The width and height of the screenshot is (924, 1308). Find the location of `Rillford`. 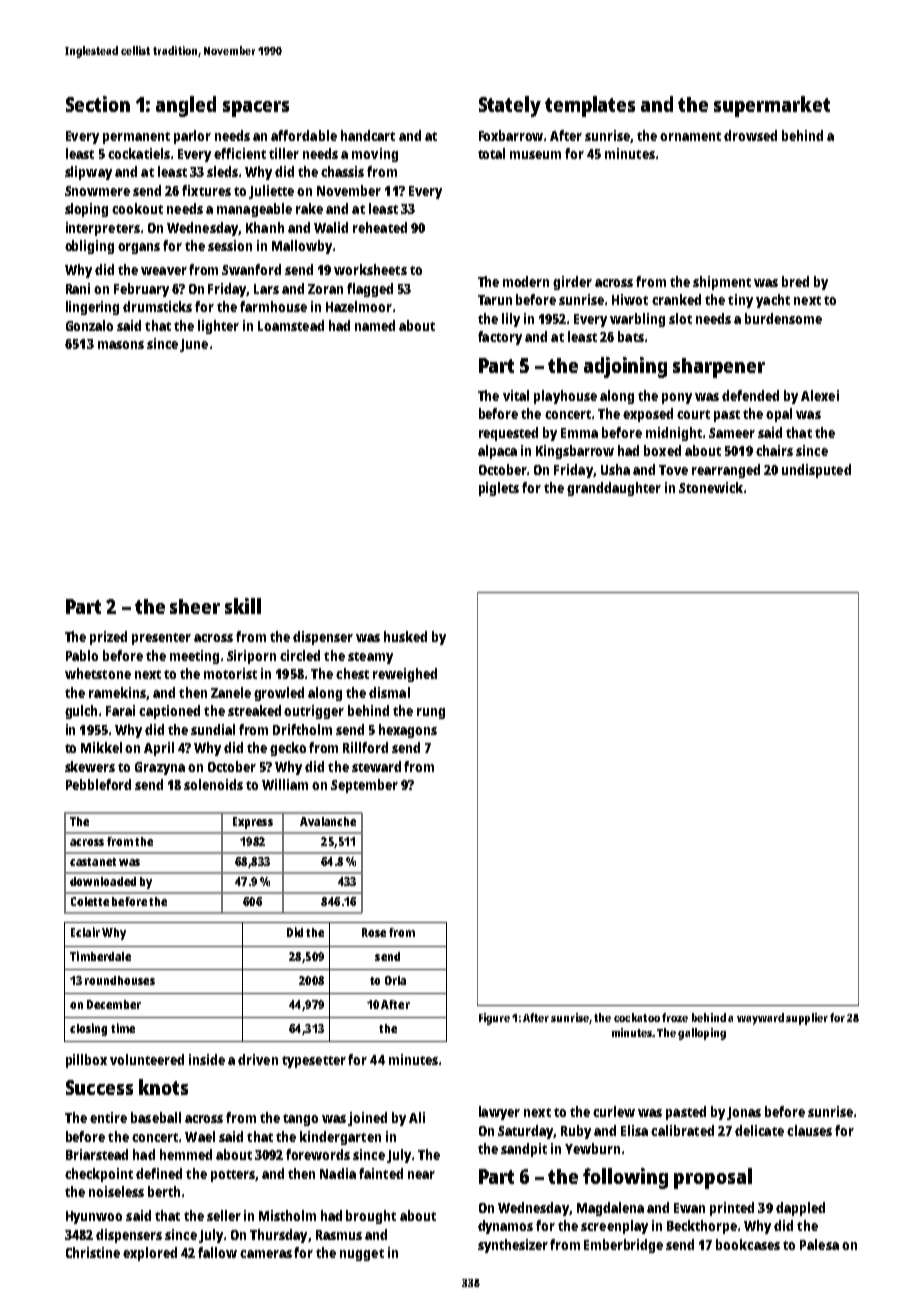

Rillford is located at coordinates (365, 747).
